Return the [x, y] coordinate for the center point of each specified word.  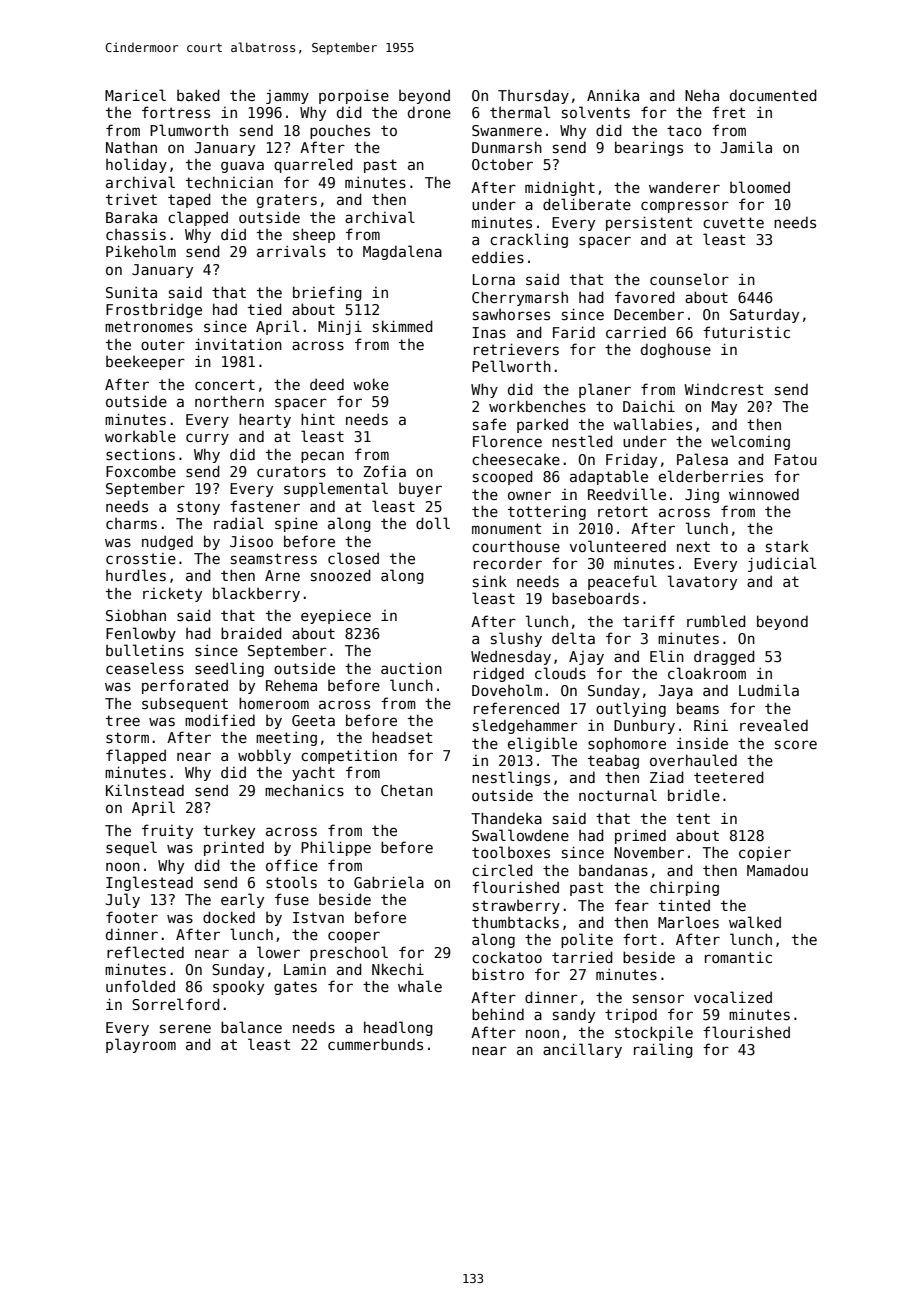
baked [198, 95]
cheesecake [516, 459]
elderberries [711, 476]
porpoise [354, 96]
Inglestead [149, 883]
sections [140, 454]
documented [773, 95]
